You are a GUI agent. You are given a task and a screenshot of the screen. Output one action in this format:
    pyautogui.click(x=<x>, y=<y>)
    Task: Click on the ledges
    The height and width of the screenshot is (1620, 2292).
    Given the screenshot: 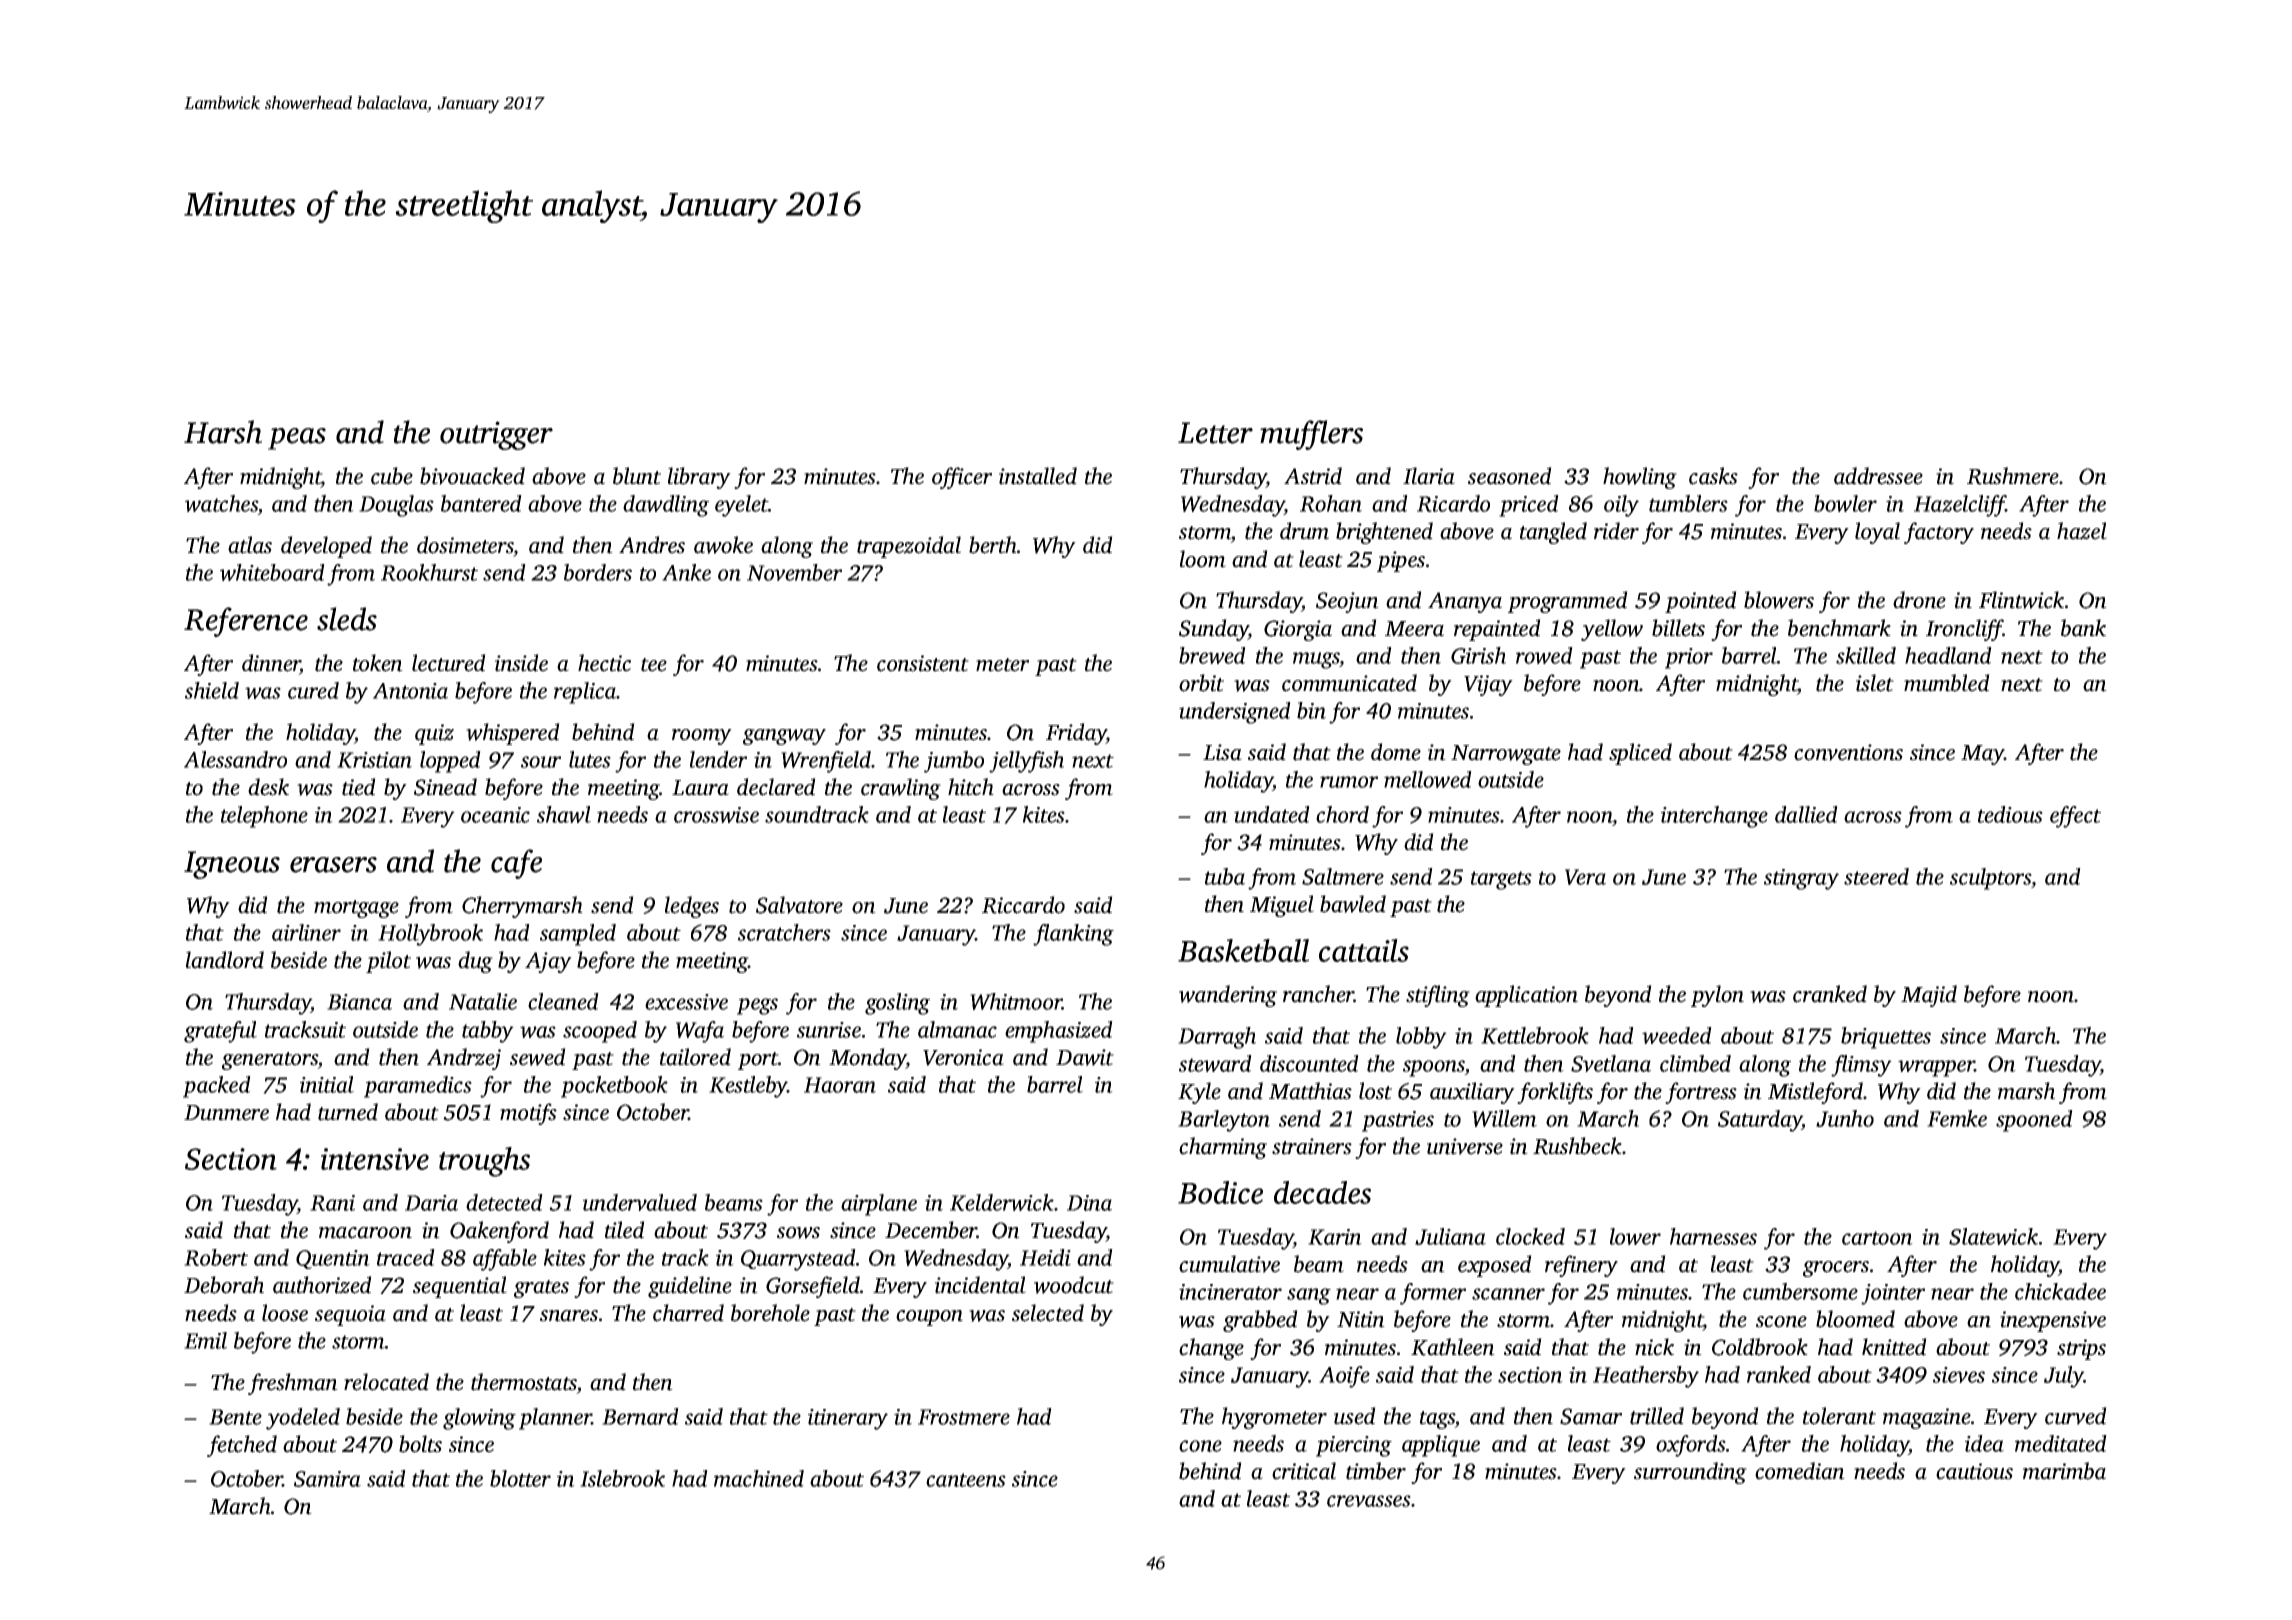 What is the action you would take?
    pyautogui.click(x=692, y=907)
